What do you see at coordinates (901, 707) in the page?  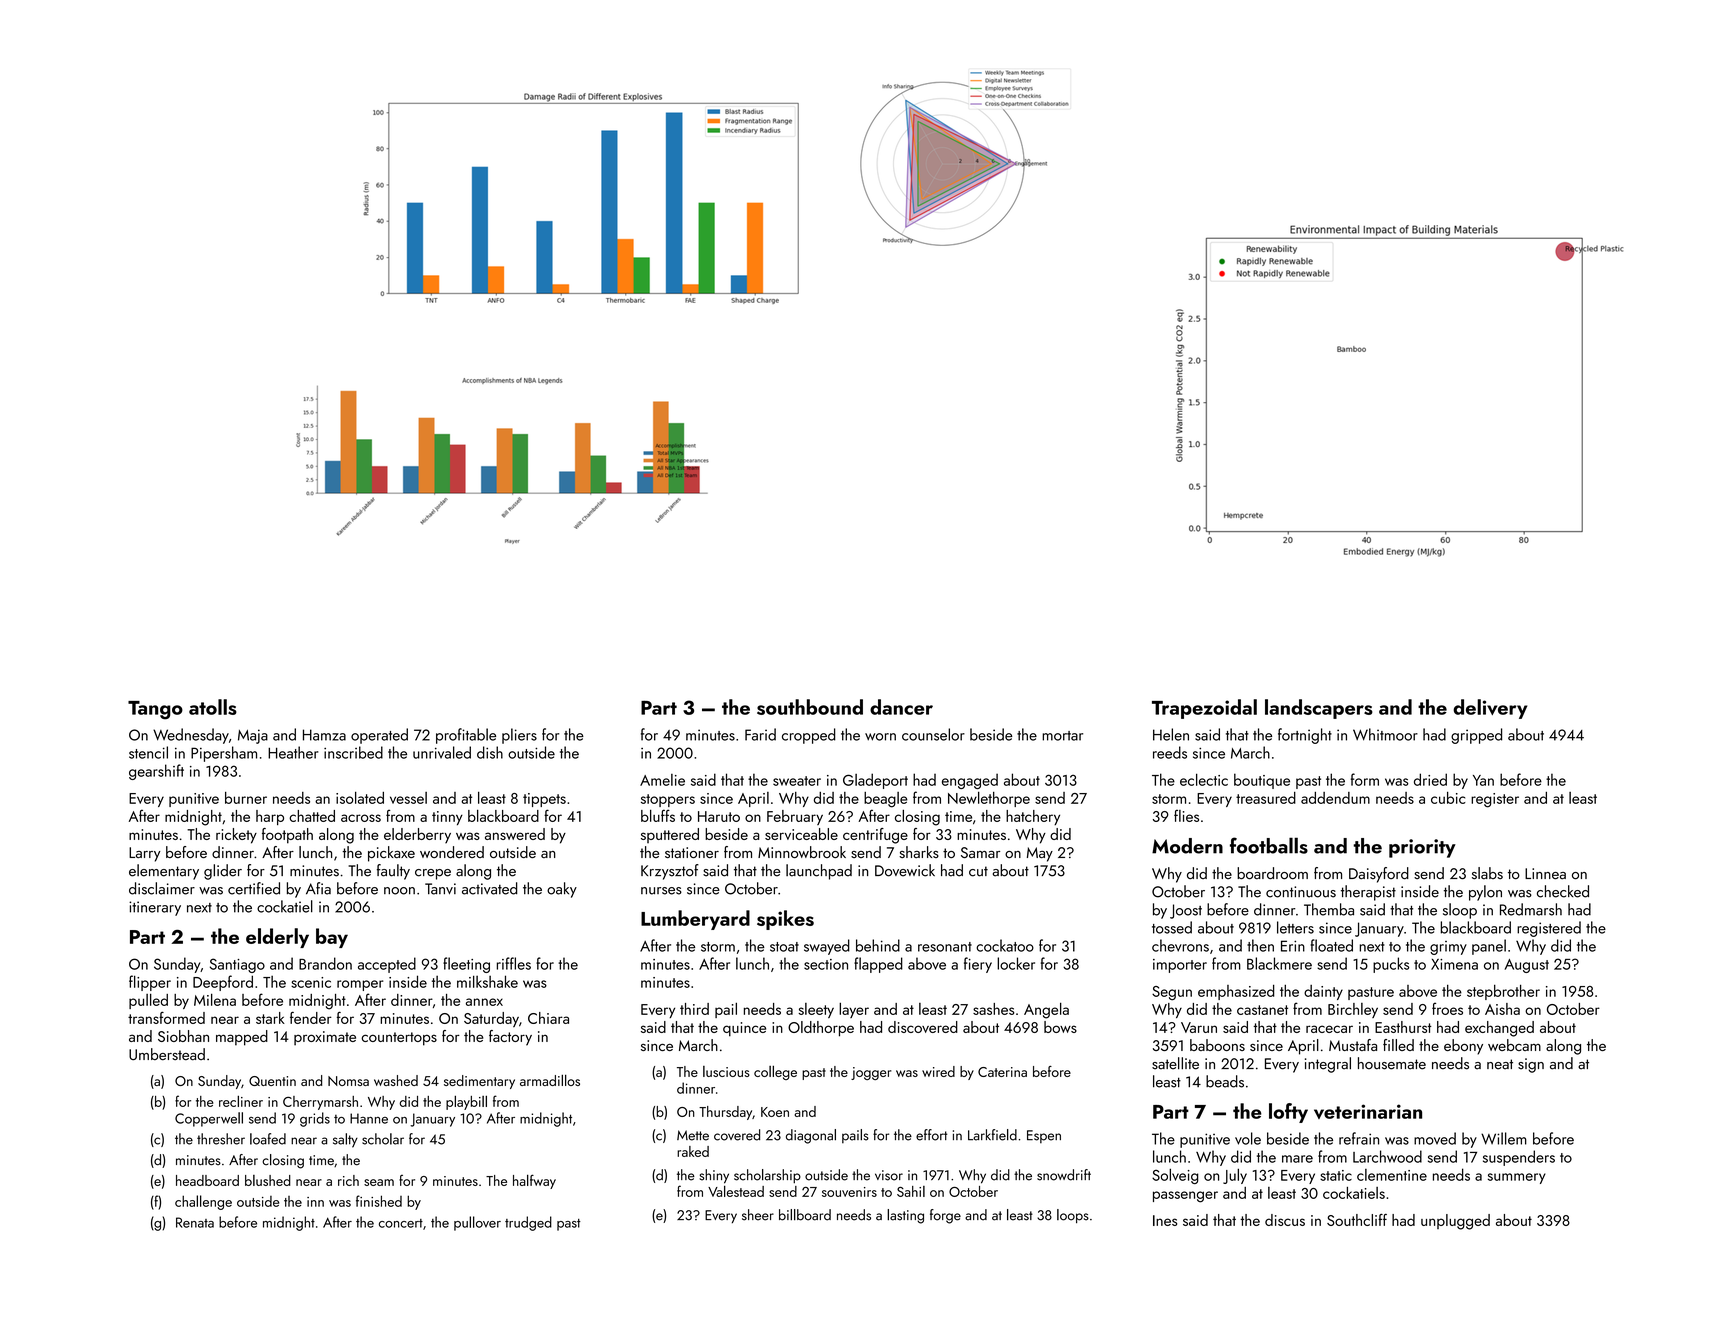 I see `dancer` at bounding box center [901, 707].
